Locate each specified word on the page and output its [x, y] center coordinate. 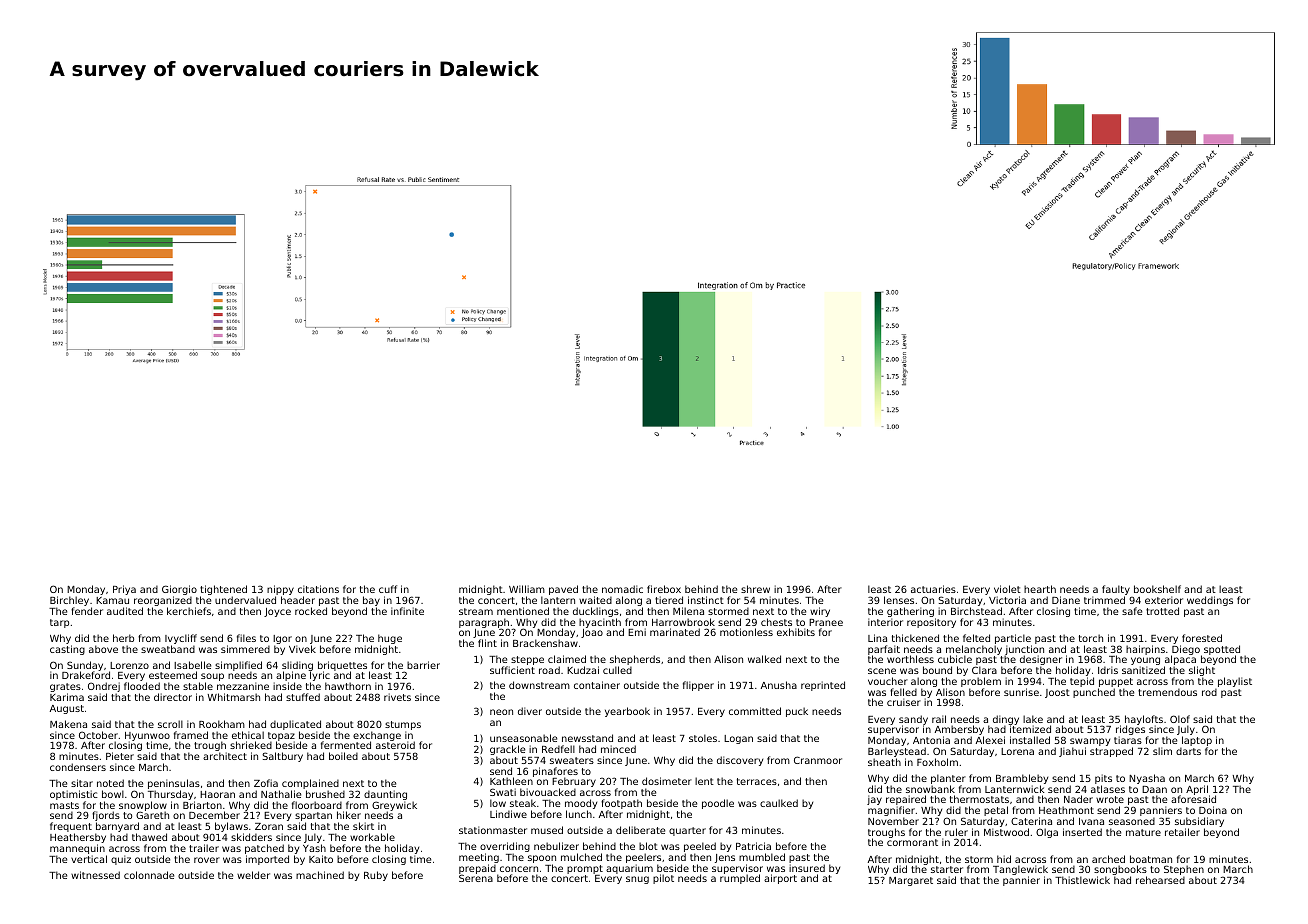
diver [530, 711]
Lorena [1017, 751]
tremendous [1167, 692]
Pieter [120, 756]
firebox [664, 589]
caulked [779, 803]
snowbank [930, 789]
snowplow [143, 806]
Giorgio [179, 591]
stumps [403, 725]
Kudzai [583, 670]
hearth [1040, 589]
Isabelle [192, 665]
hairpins [1145, 650]
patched [264, 849]
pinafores [555, 772]
